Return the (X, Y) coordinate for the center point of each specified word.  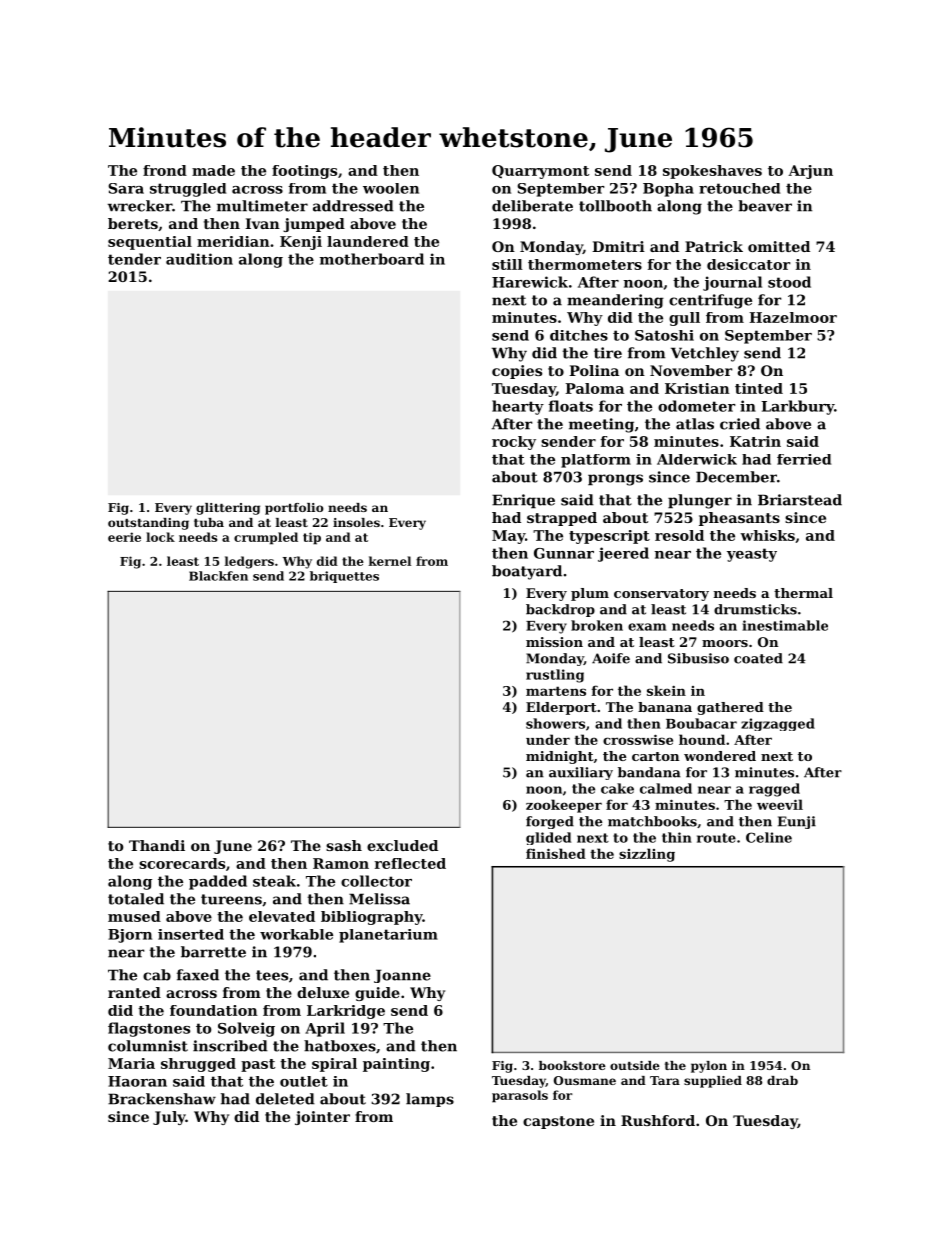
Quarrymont (540, 172)
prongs (615, 480)
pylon (709, 1067)
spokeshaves (712, 172)
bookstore (572, 1065)
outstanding (148, 524)
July (169, 1118)
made (213, 170)
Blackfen (218, 576)
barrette (213, 952)
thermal (803, 593)
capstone (558, 1122)
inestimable (785, 625)
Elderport (561, 708)
